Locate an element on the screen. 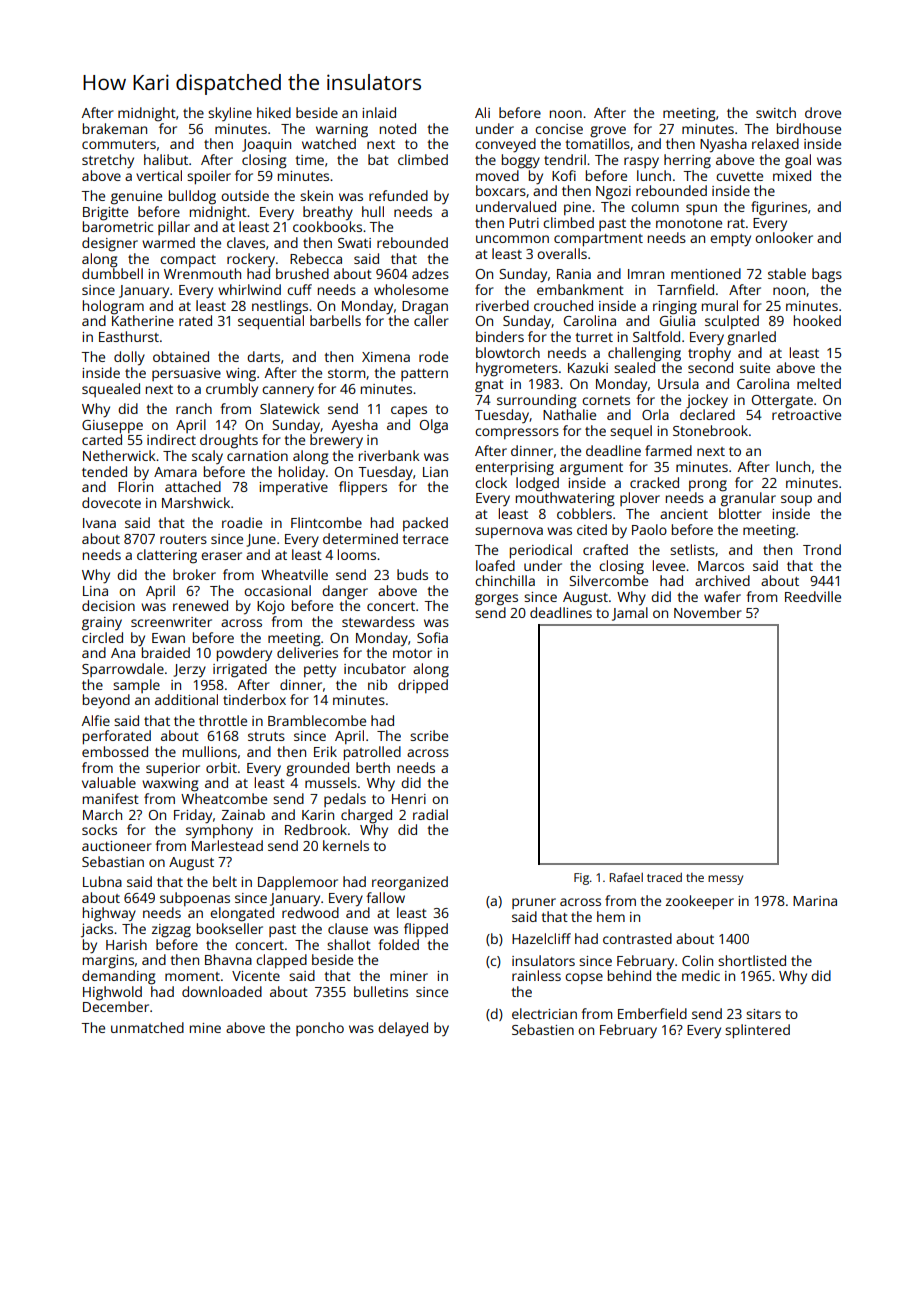 The width and height of the screenshot is (924, 1308). rainless is located at coordinates (536, 975).
